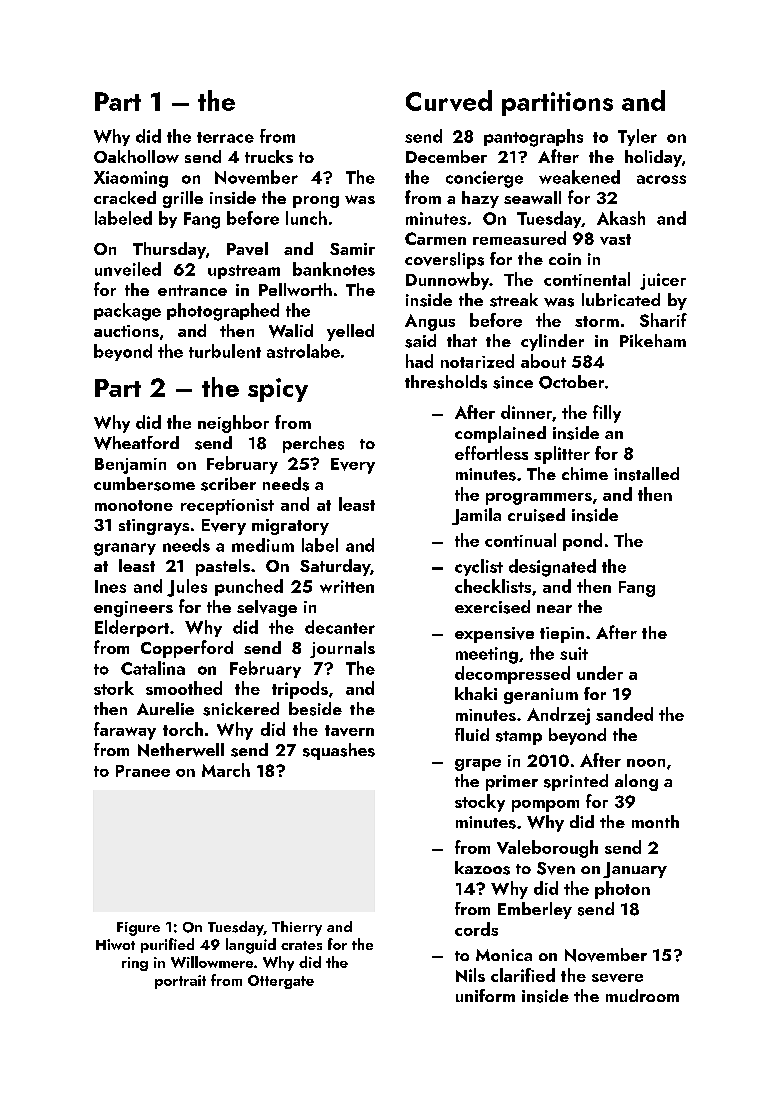  What do you see at coordinates (269, 156) in the document?
I see `trucks` at bounding box center [269, 156].
